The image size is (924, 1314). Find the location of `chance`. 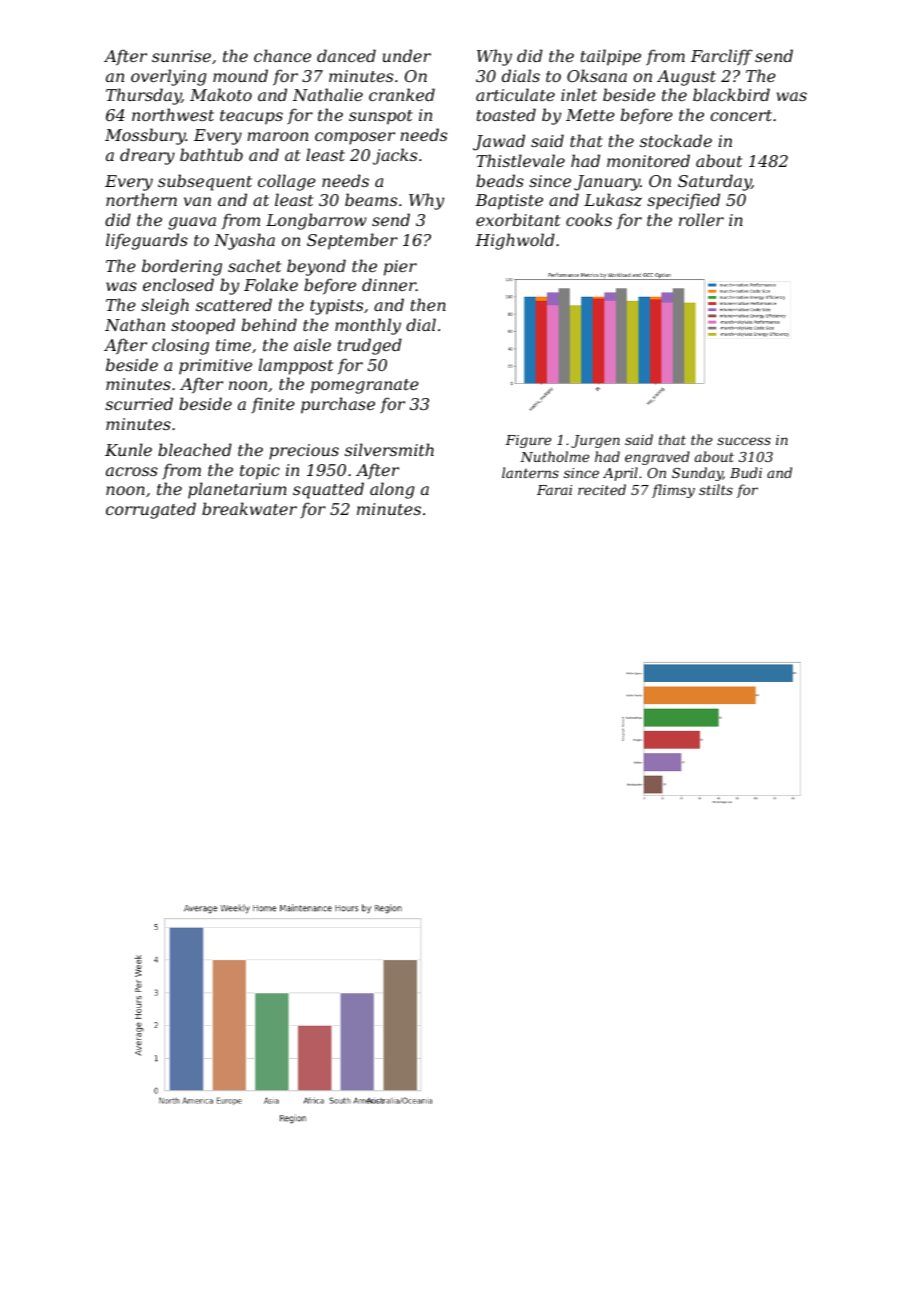

chance is located at coordinates (282, 55).
